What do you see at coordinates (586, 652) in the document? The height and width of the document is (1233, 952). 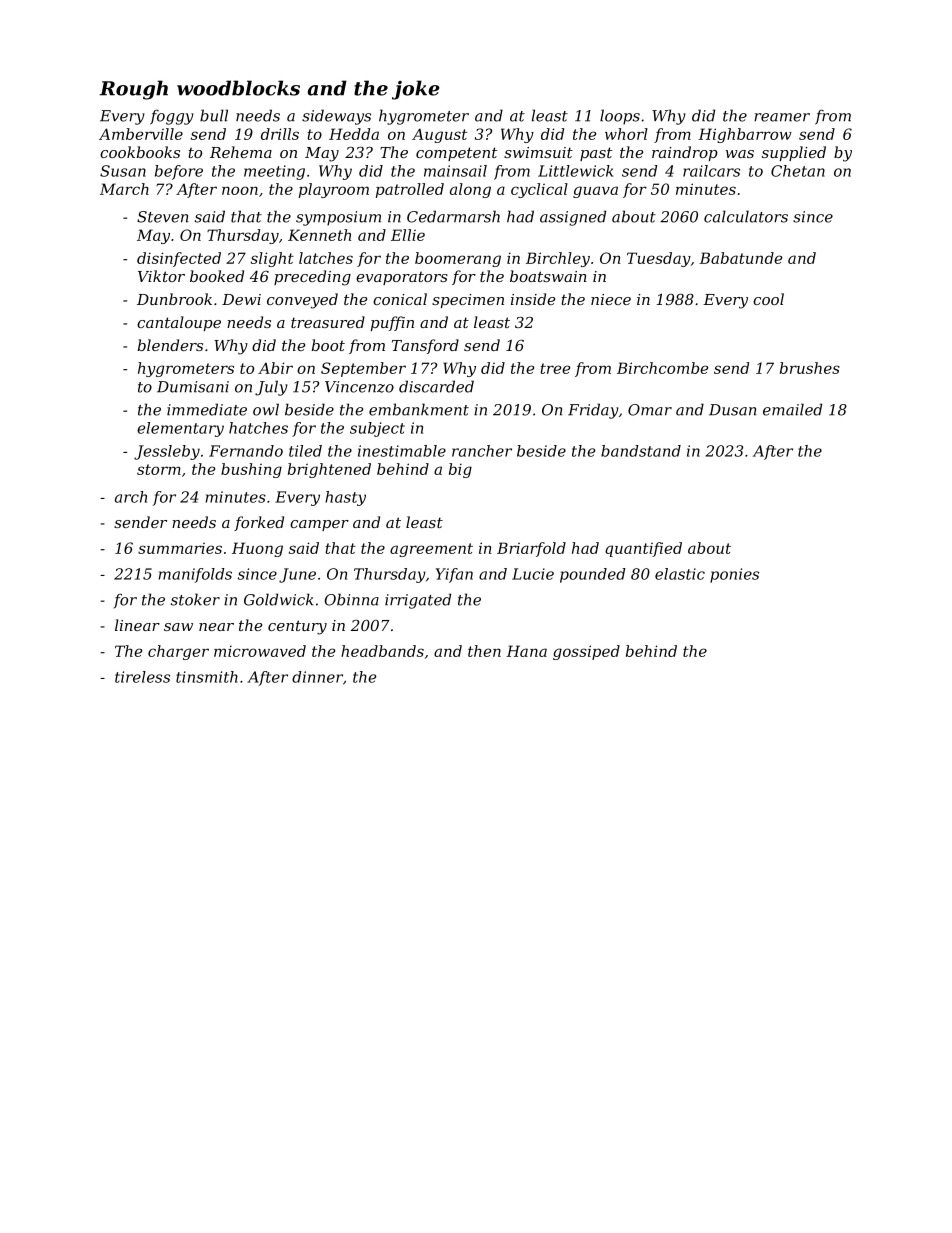 I see `gossiped` at bounding box center [586, 652].
